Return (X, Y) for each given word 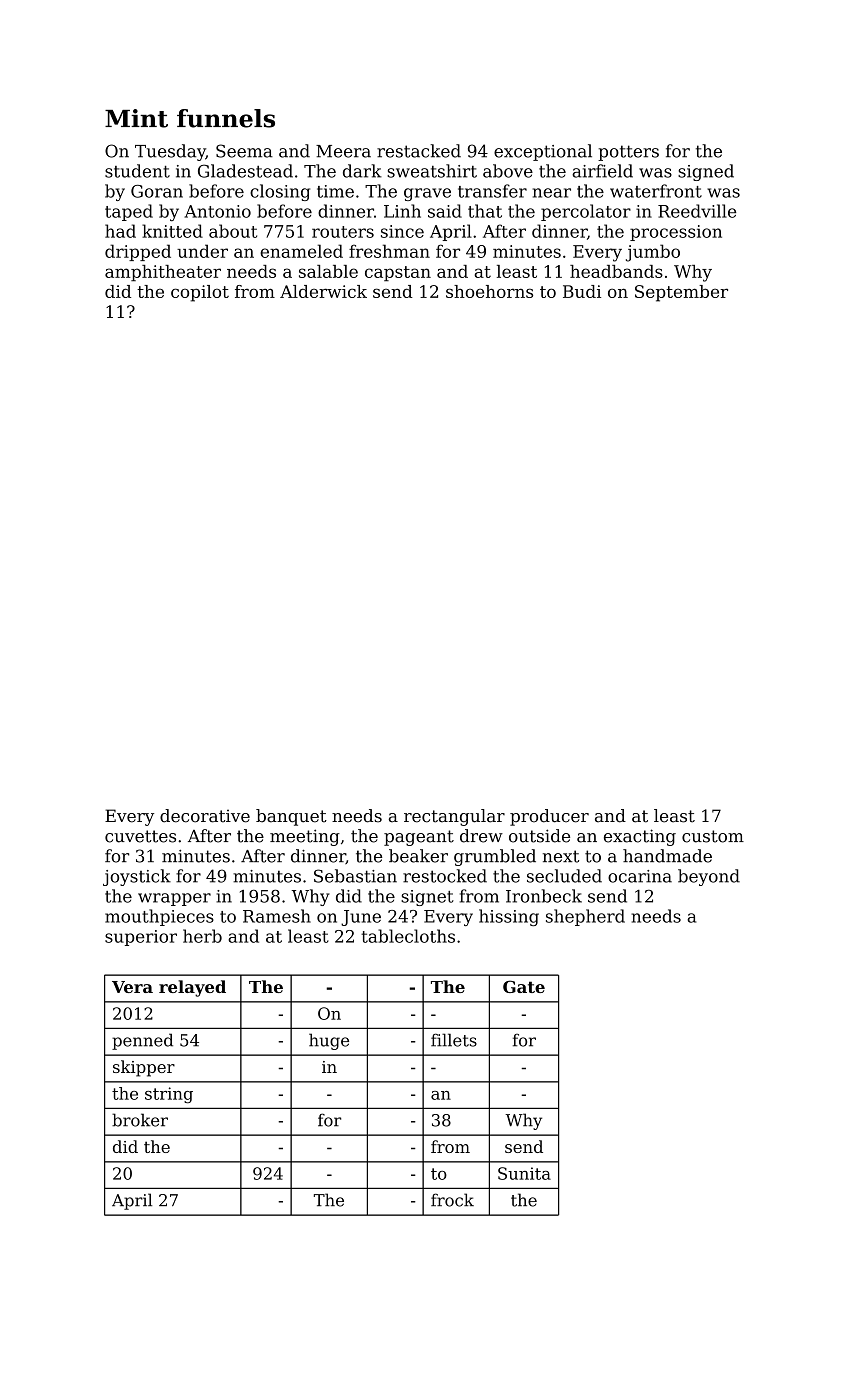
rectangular (454, 817)
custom (713, 836)
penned (142, 1041)
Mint (136, 118)
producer (549, 817)
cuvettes (140, 836)
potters (628, 153)
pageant (419, 838)
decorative (205, 816)
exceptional (543, 152)
